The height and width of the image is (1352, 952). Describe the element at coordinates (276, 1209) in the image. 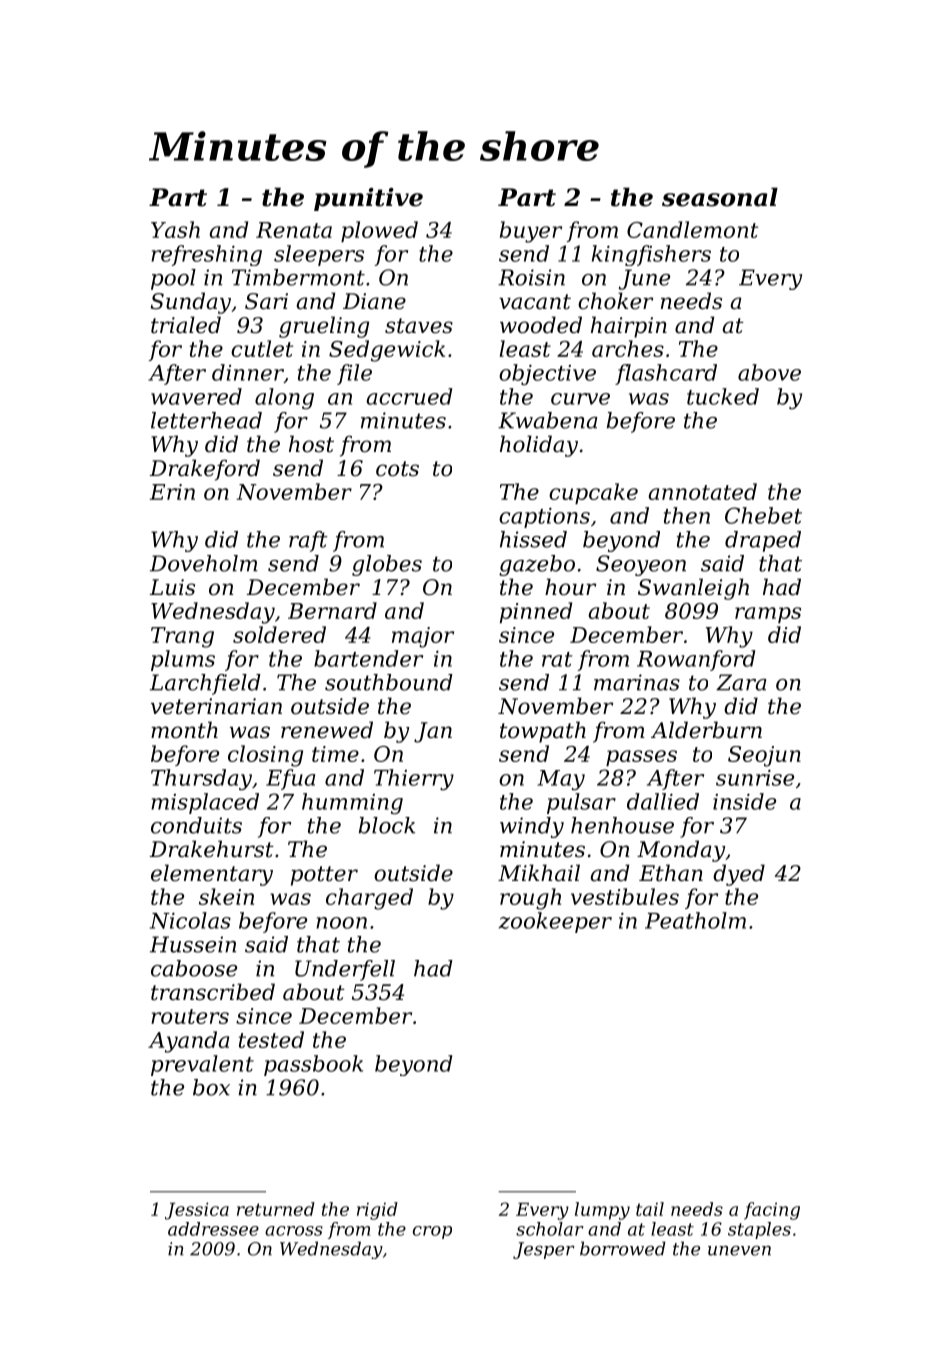

I see `returned` at that location.
